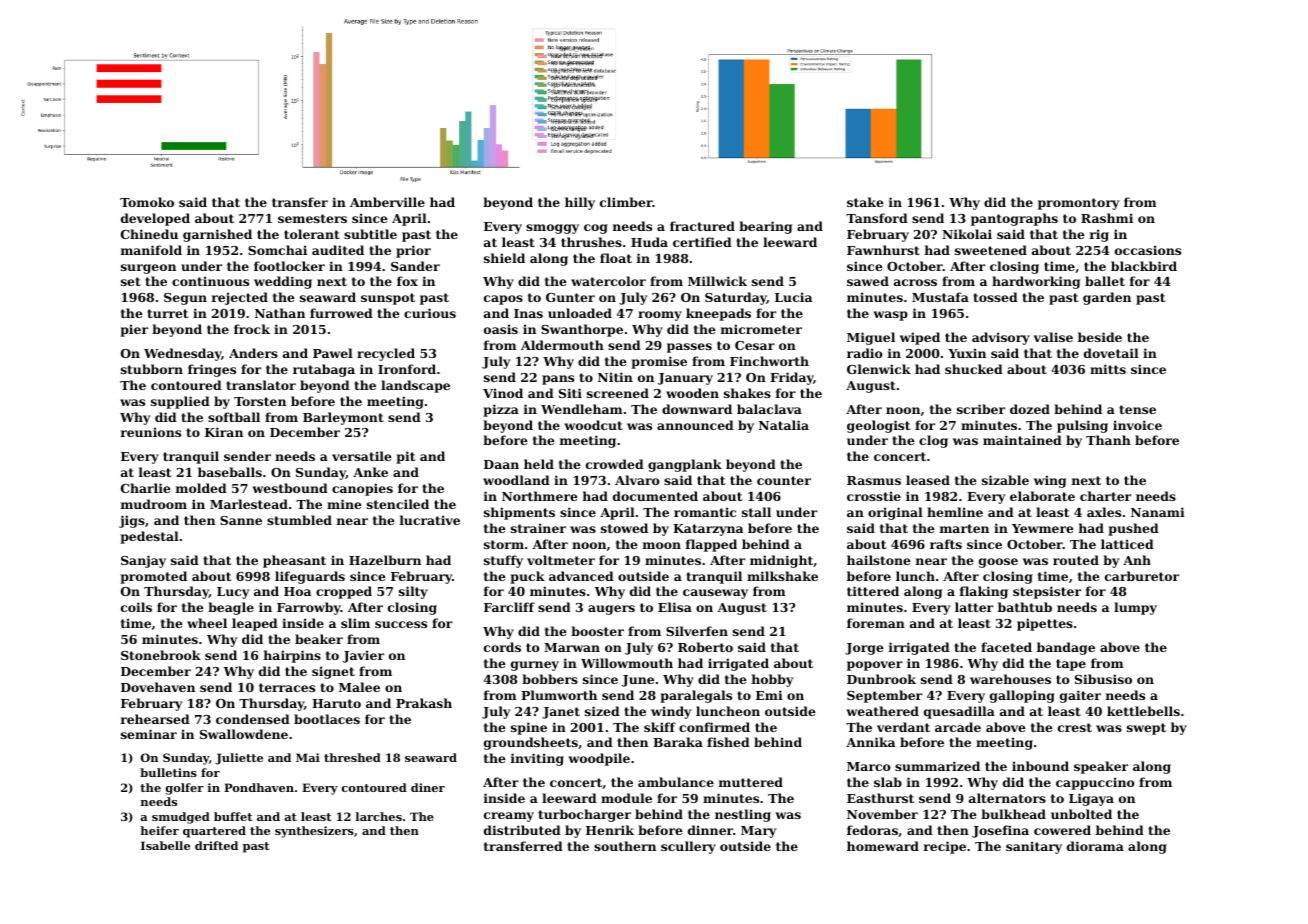 This page has height=924, width=1308. Describe the element at coordinates (715, 594) in the page. I see `causeway` at that location.
